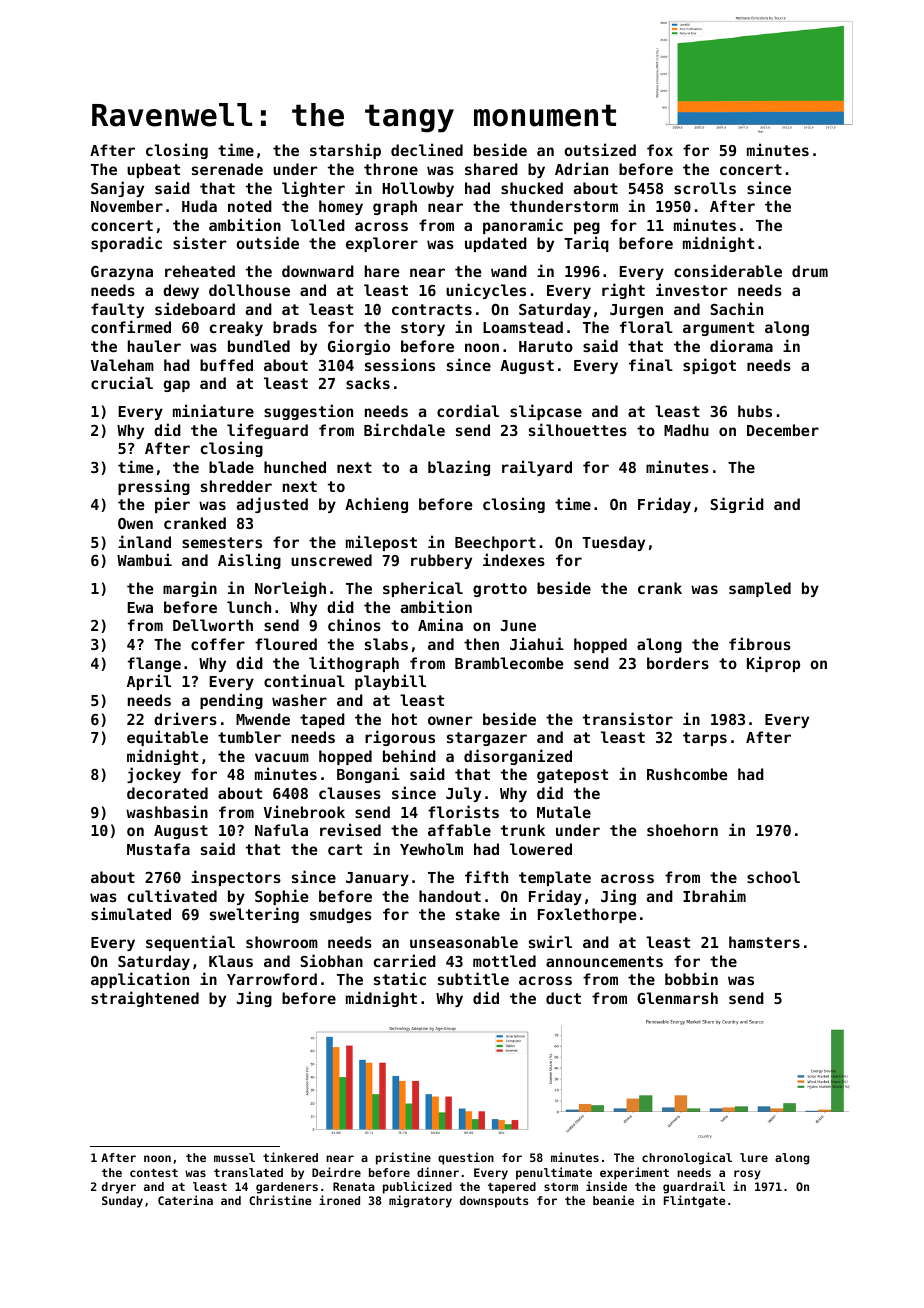  What do you see at coordinates (687, 1158) in the screenshot?
I see `chronological` at bounding box center [687, 1158].
